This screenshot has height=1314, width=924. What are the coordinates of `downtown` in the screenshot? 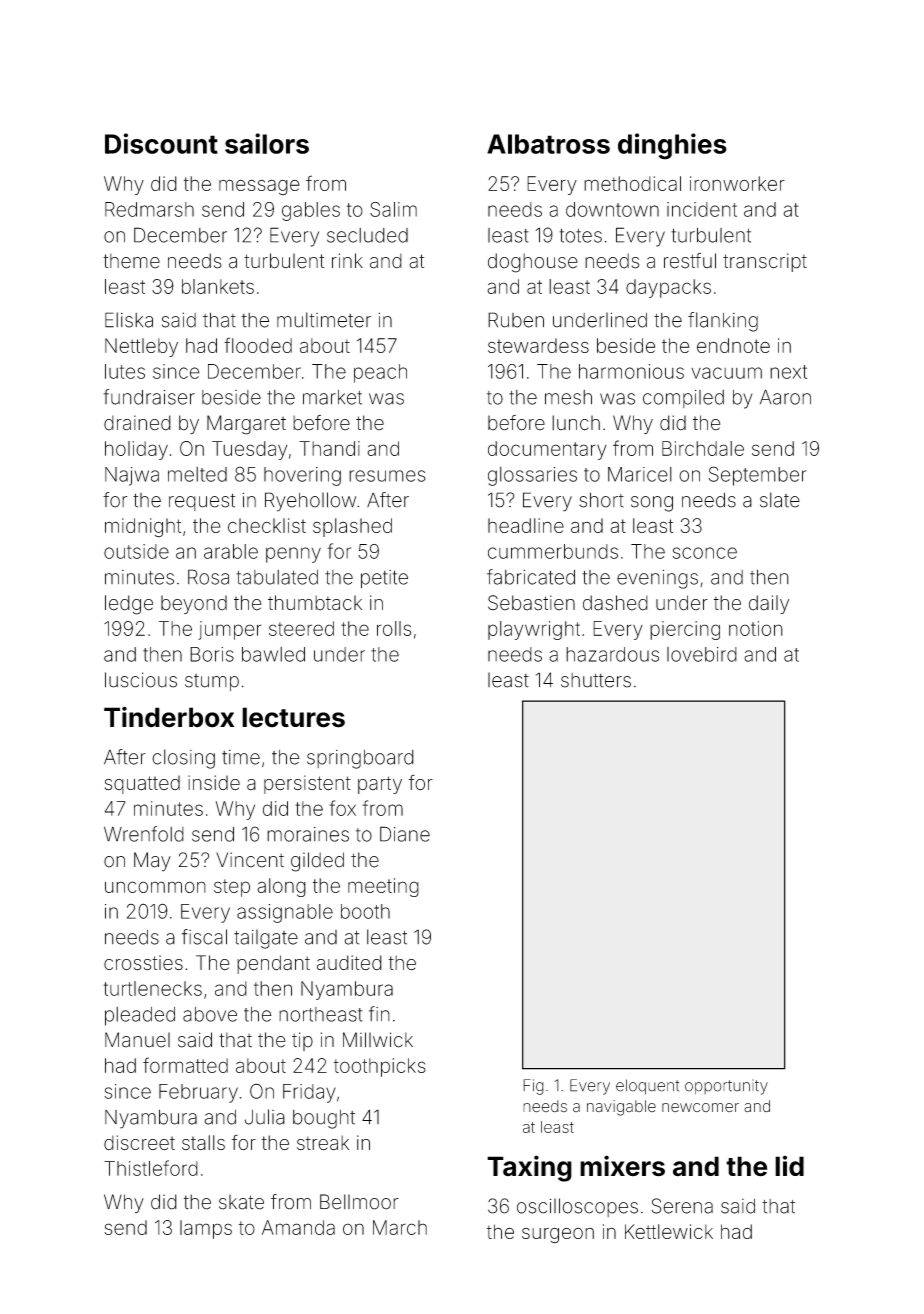 It's located at (612, 209).
